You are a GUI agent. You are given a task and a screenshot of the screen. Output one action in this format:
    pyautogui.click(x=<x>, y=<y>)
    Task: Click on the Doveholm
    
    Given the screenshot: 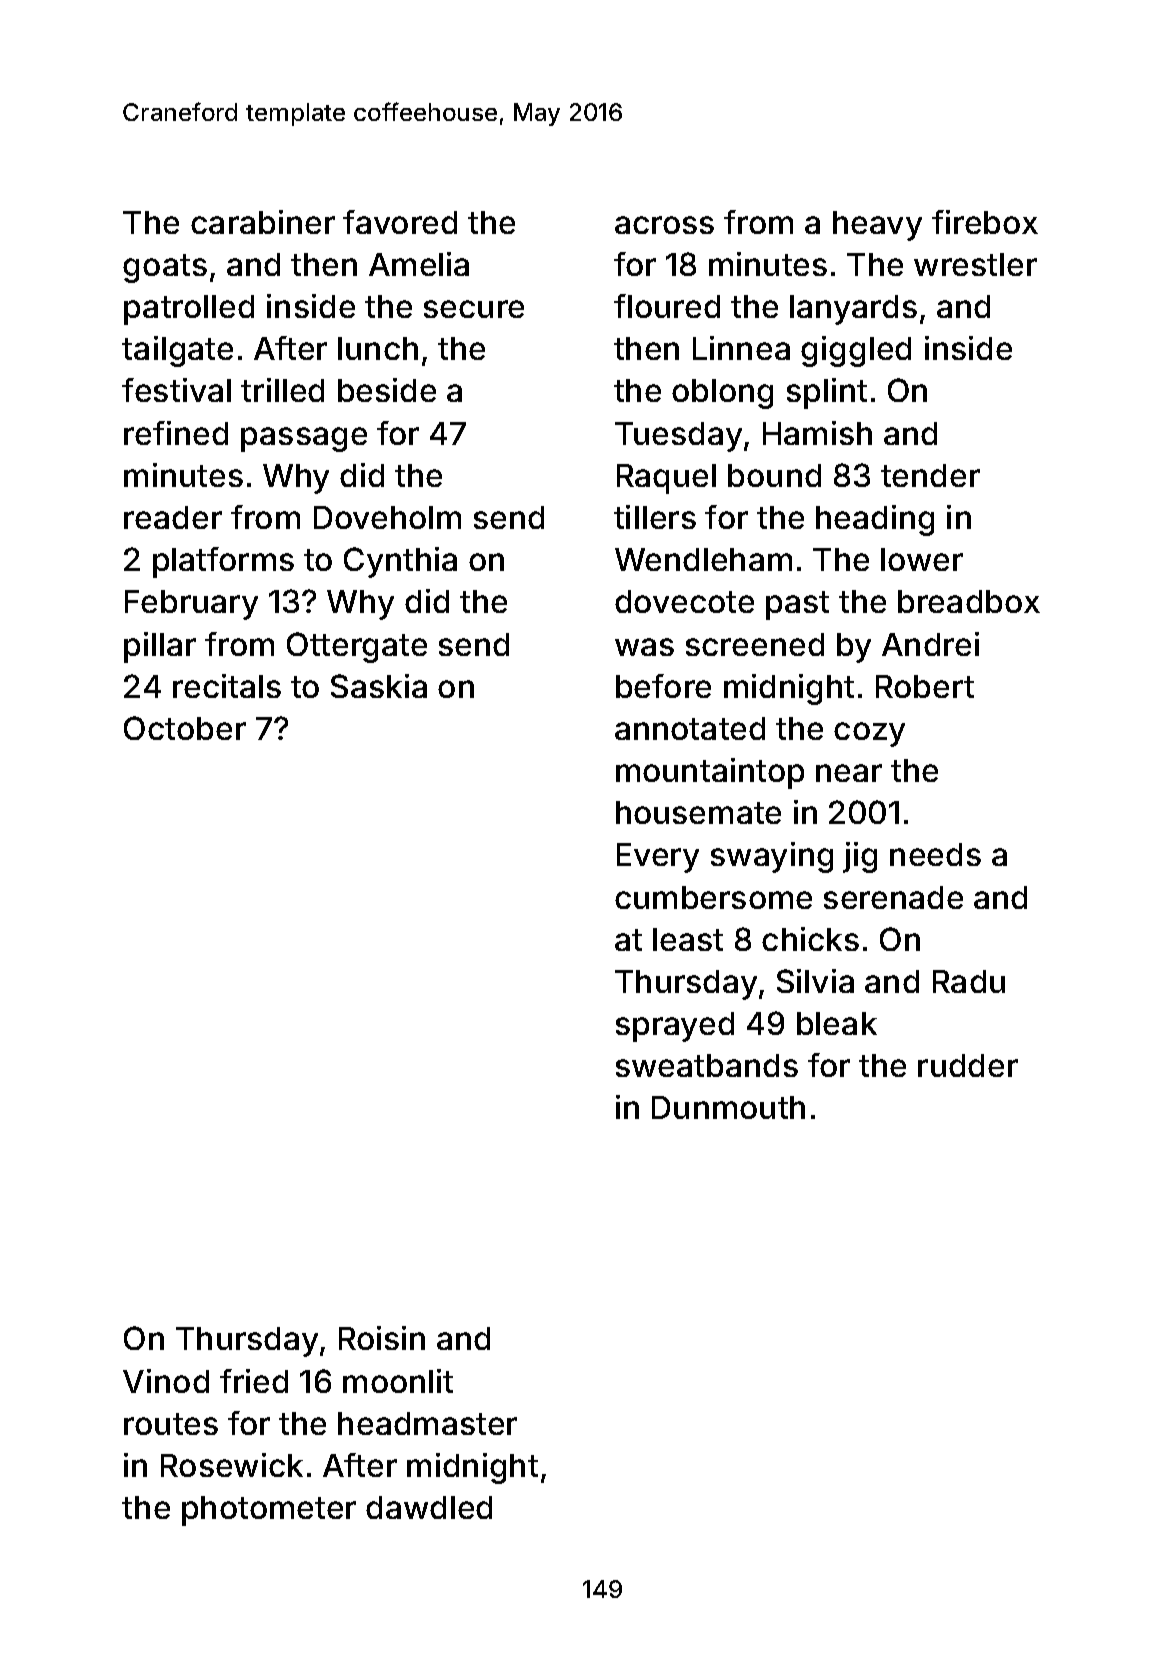 What is the action you would take?
    pyautogui.click(x=387, y=517)
